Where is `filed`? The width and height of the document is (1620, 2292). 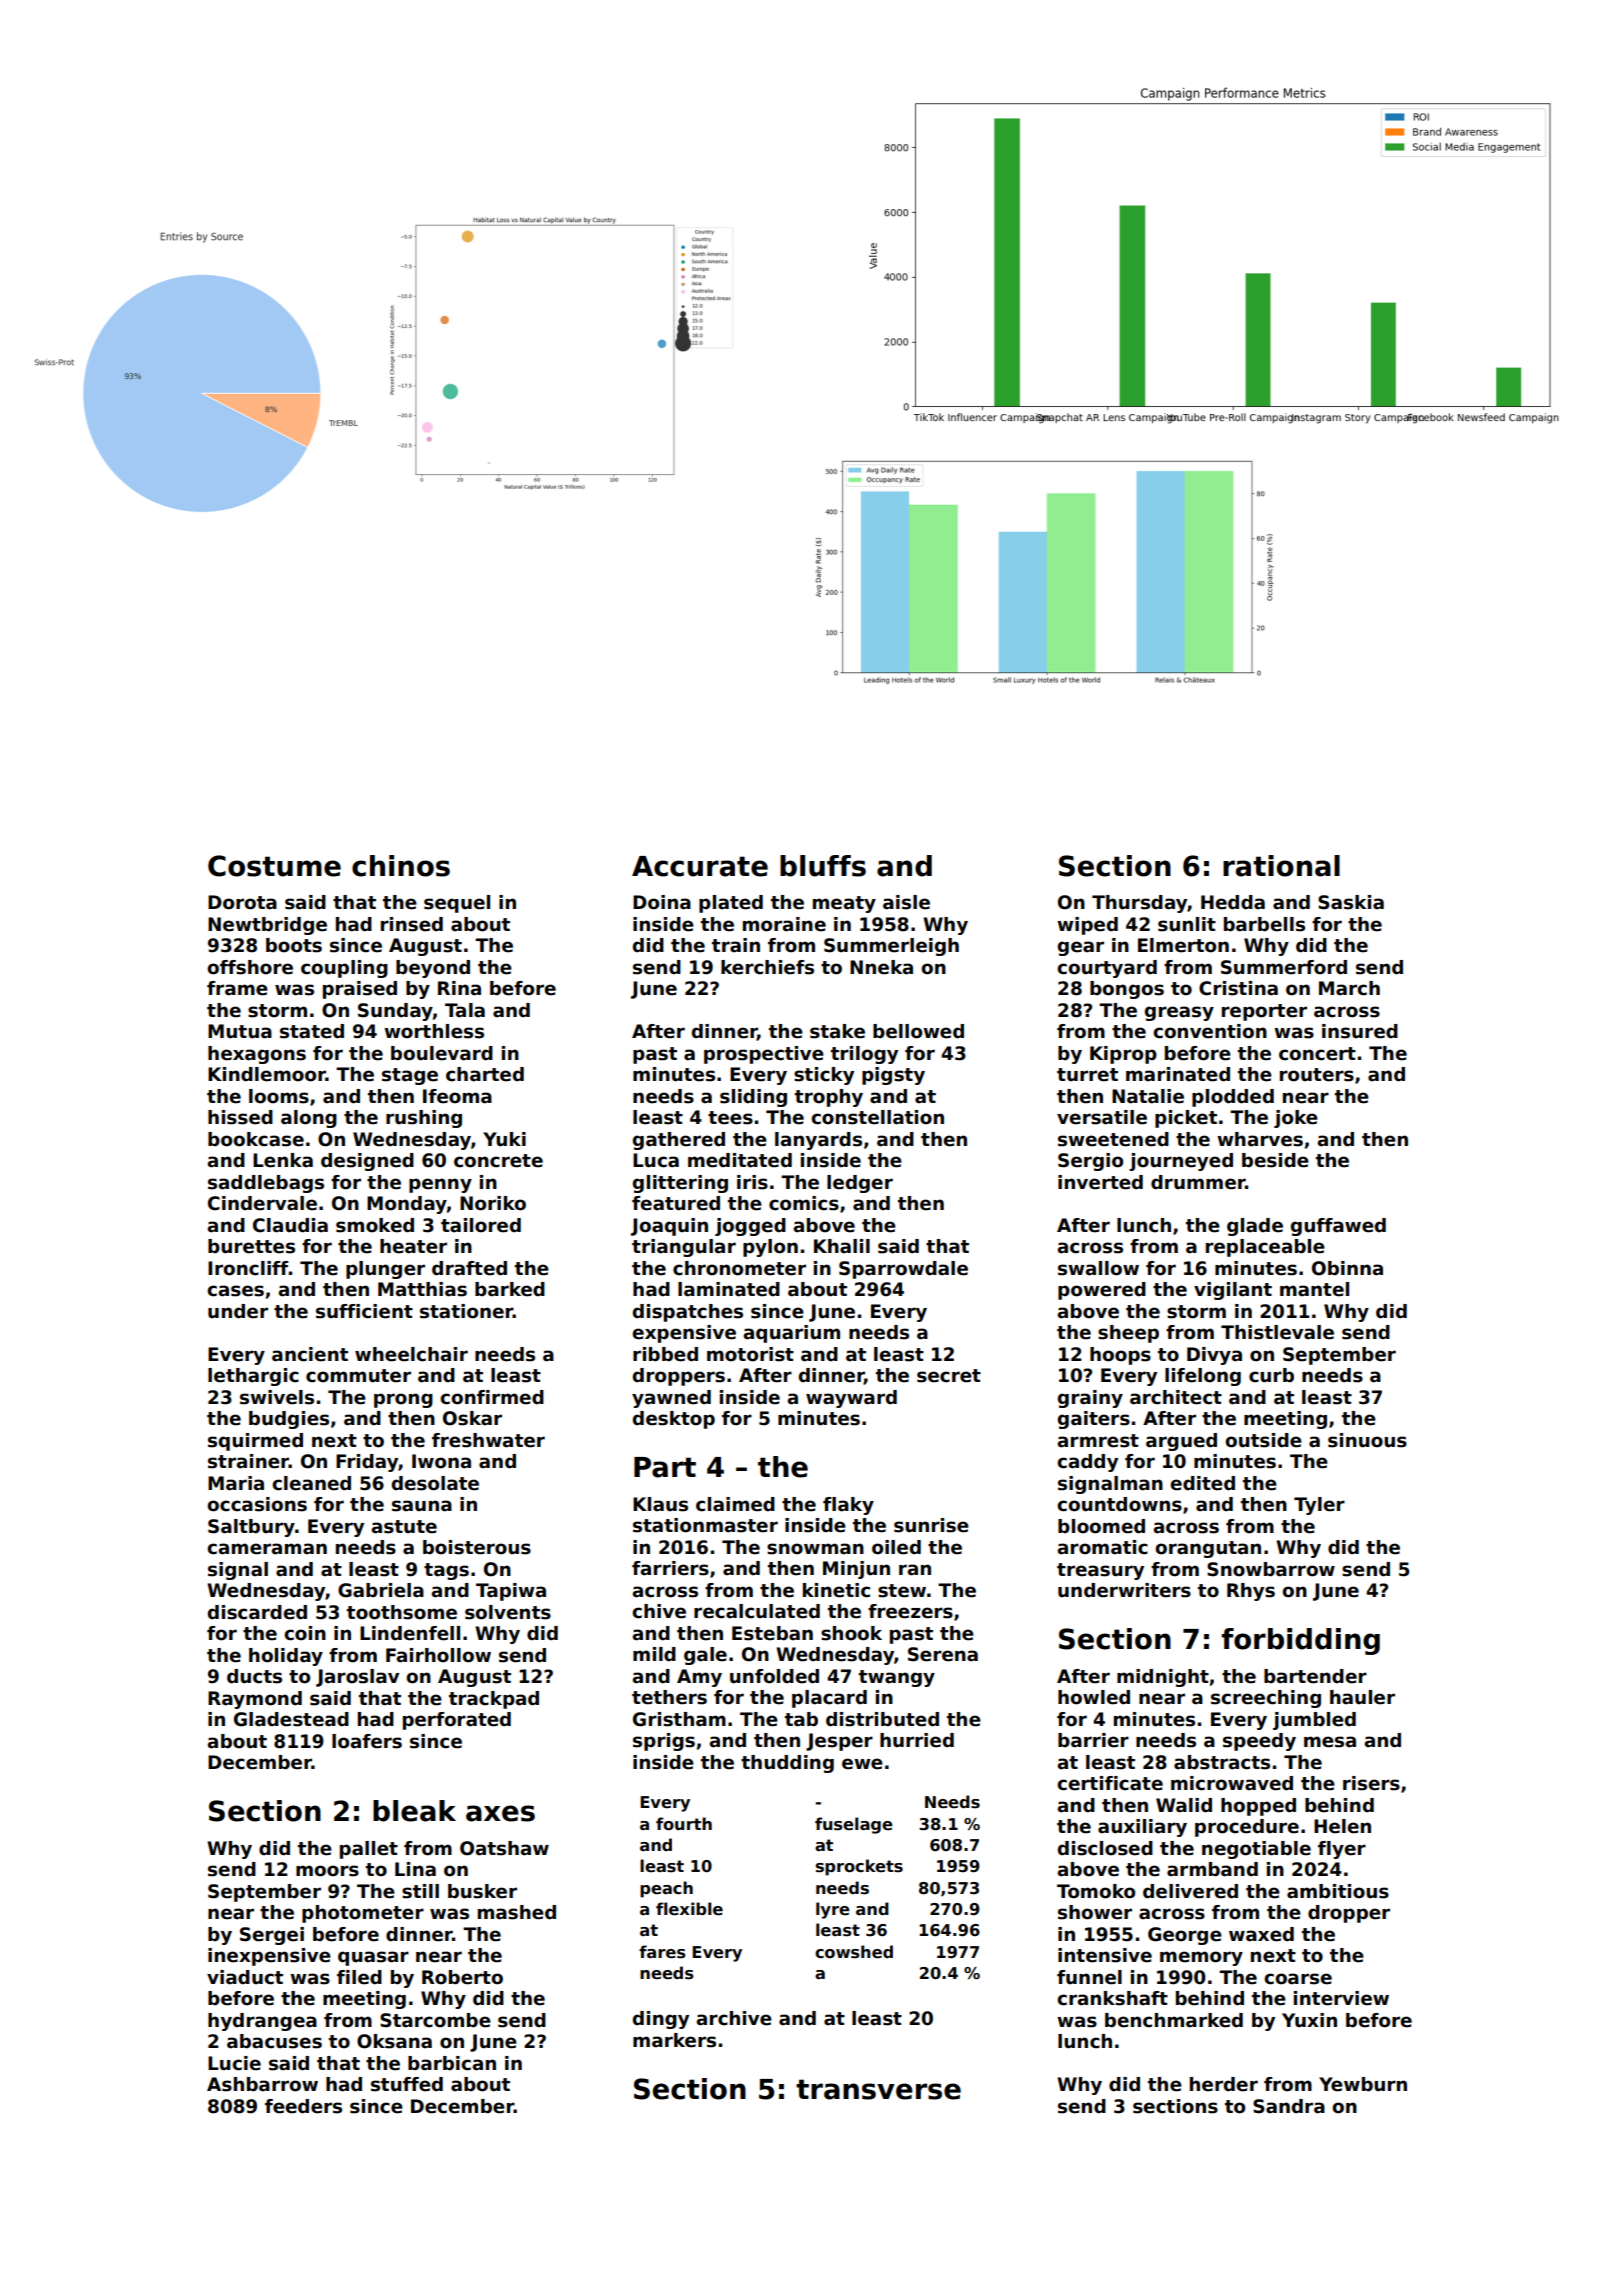
filed is located at coordinates (359, 1977).
